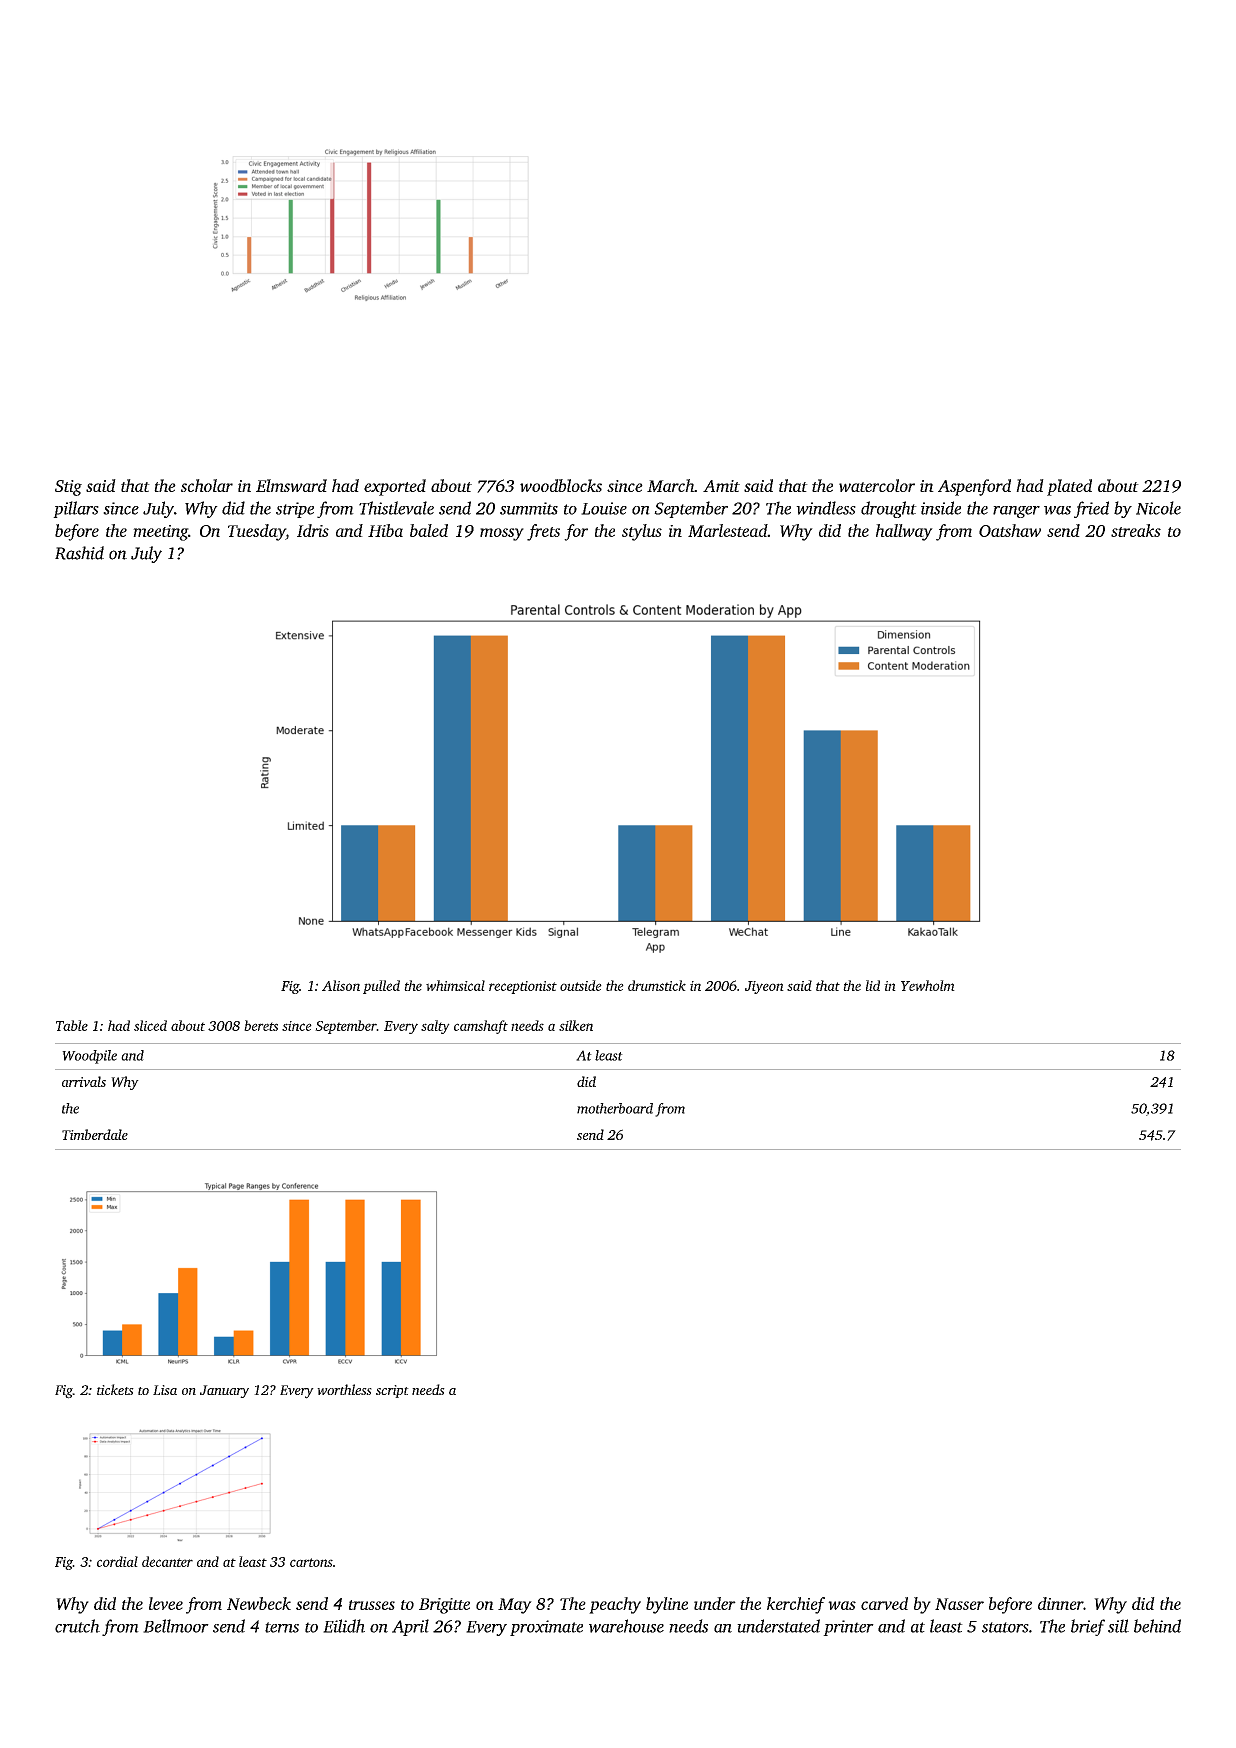  I want to click on silken, so click(576, 1025).
